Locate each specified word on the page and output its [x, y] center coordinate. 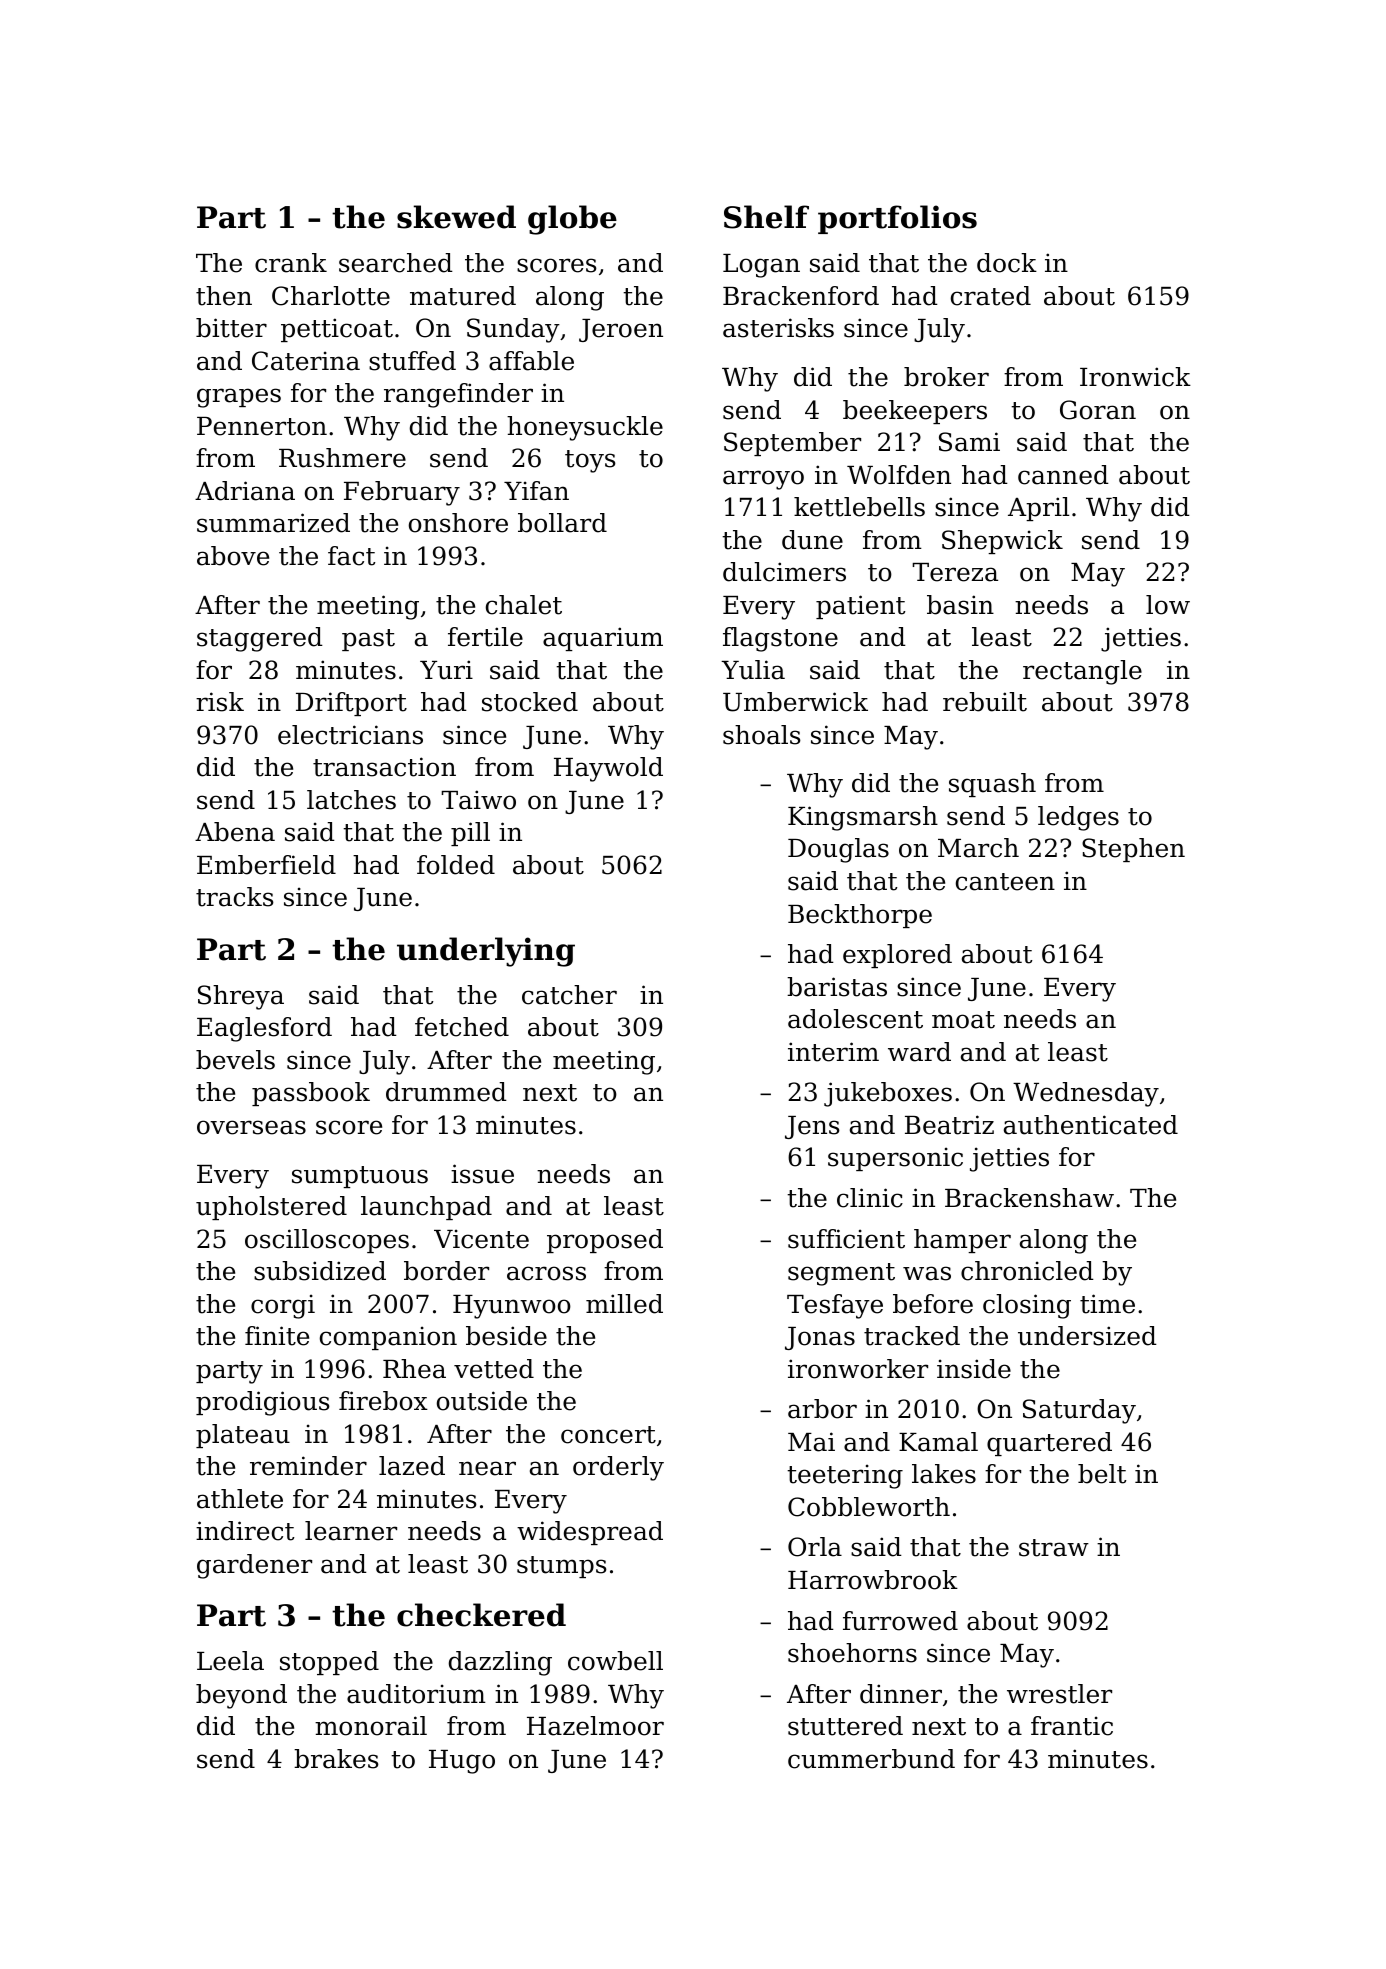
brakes [336, 1759]
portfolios [897, 219]
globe [572, 220]
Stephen [1133, 850]
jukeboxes [888, 1094]
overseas [251, 1127]
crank [291, 263]
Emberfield [266, 865]
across [546, 1273]
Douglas [838, 850]
